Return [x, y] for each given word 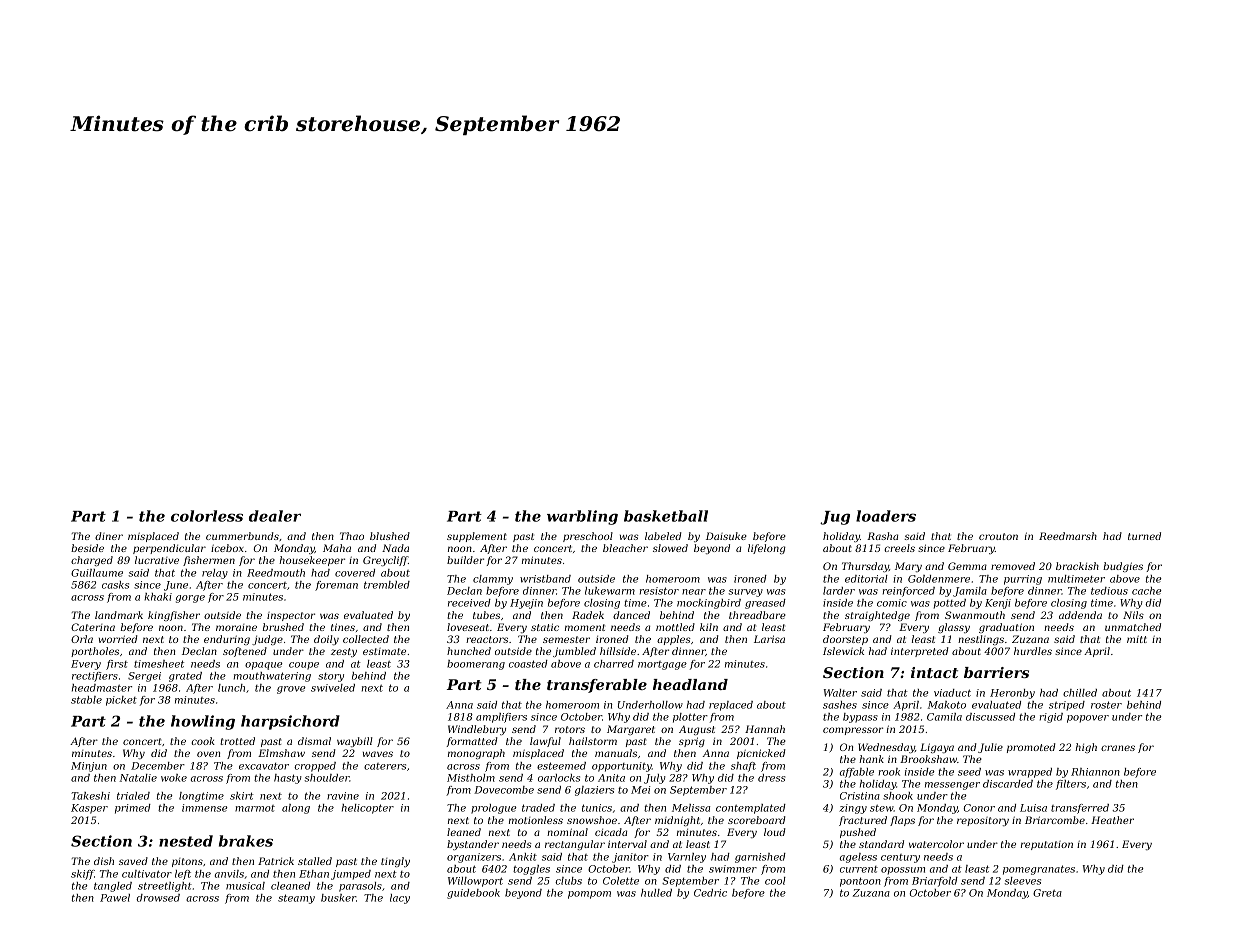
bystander [473, 845]
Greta [1047, 893]
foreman [336, 586]
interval [627, 844]
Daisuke [726, 536]
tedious [1109, 591]
